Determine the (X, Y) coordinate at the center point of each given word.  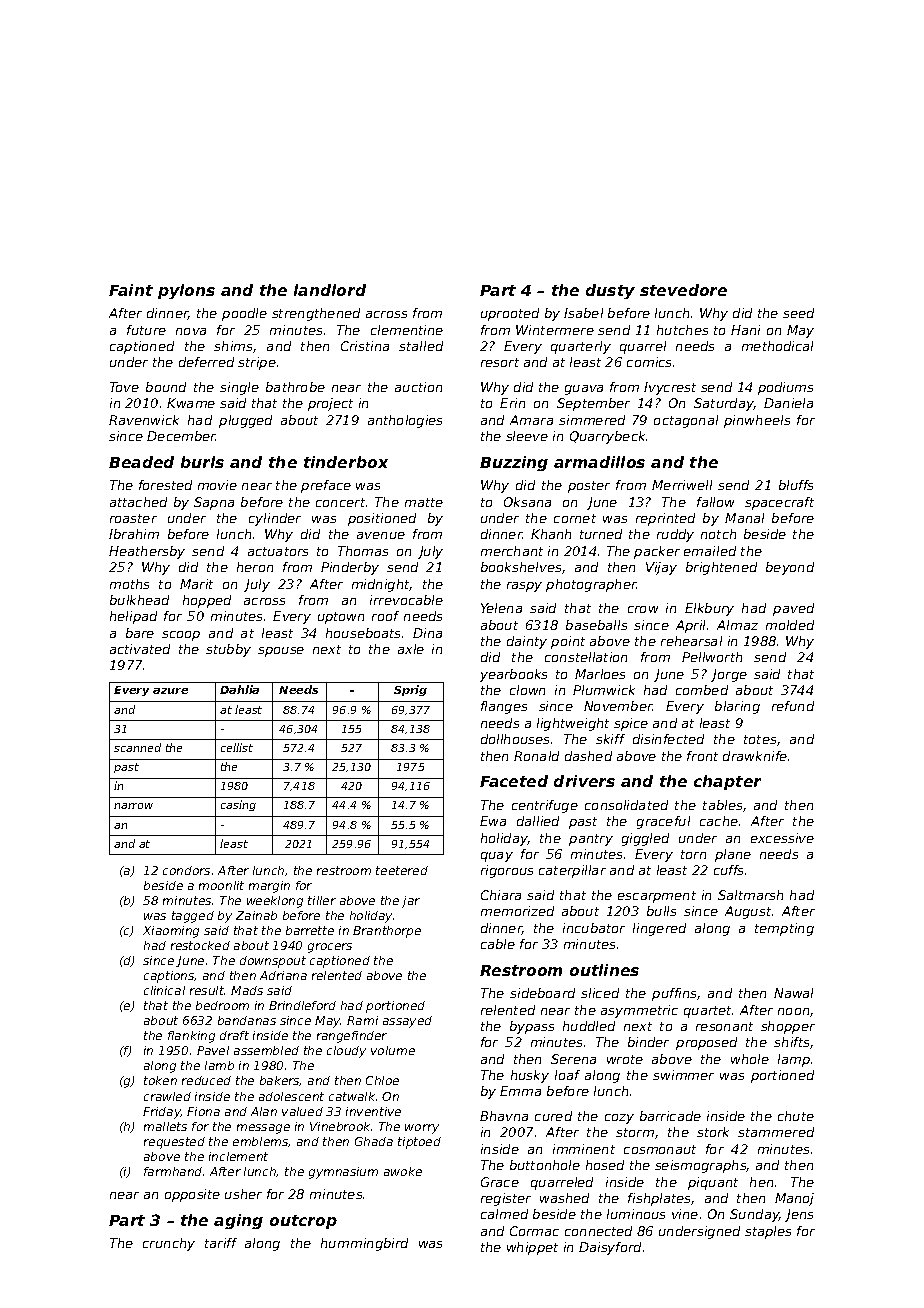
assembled (266, 1050)
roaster (133, 518)
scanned (137, 747)
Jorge (729, 675)
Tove (124, 387)
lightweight (573, 724)
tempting (784, 929)
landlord (330, 290)
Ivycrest (670, 388)
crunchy (169, 1244)
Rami (362, 1020)
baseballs (596, 625)
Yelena (501, 608)
